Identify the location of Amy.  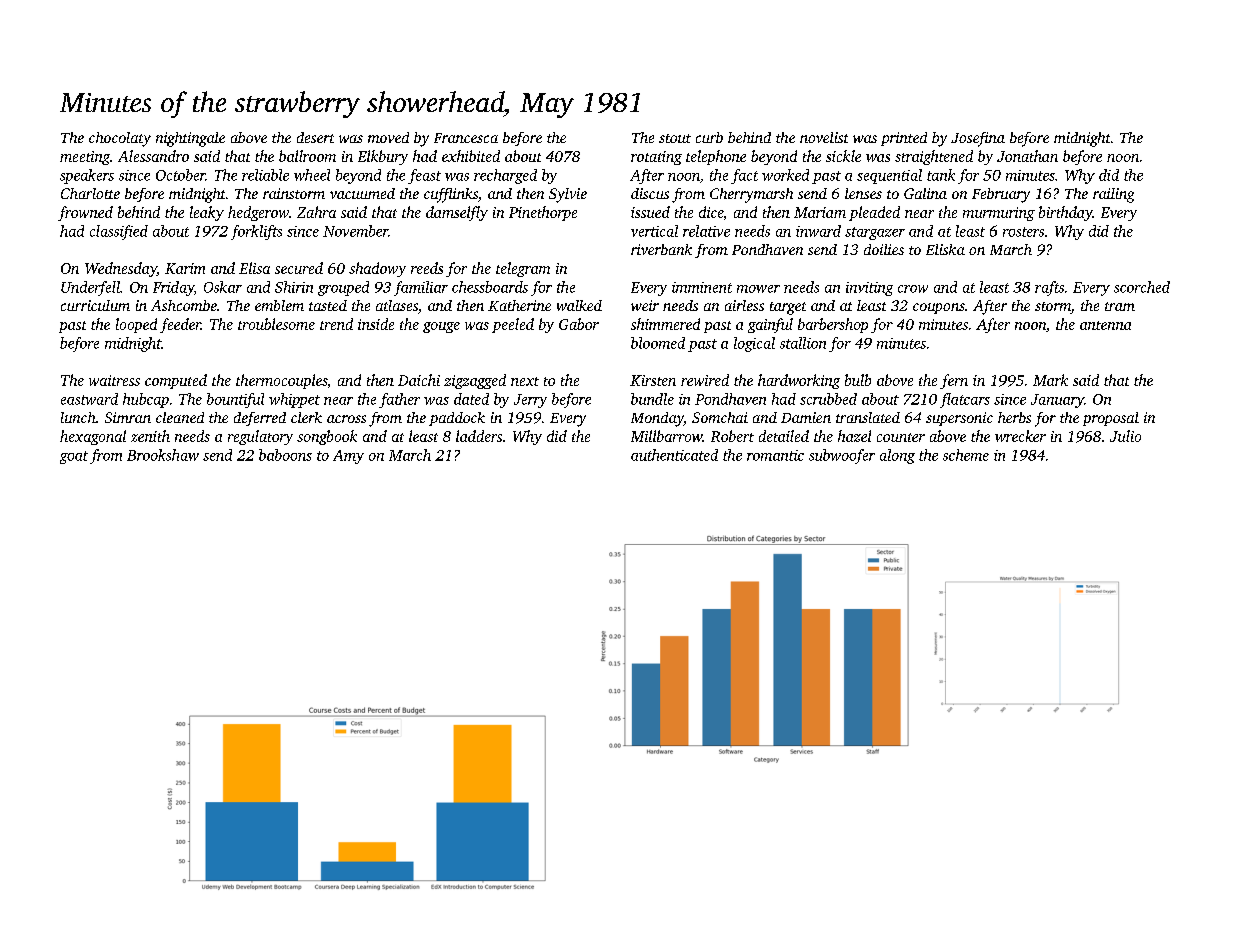
(348, 457).
